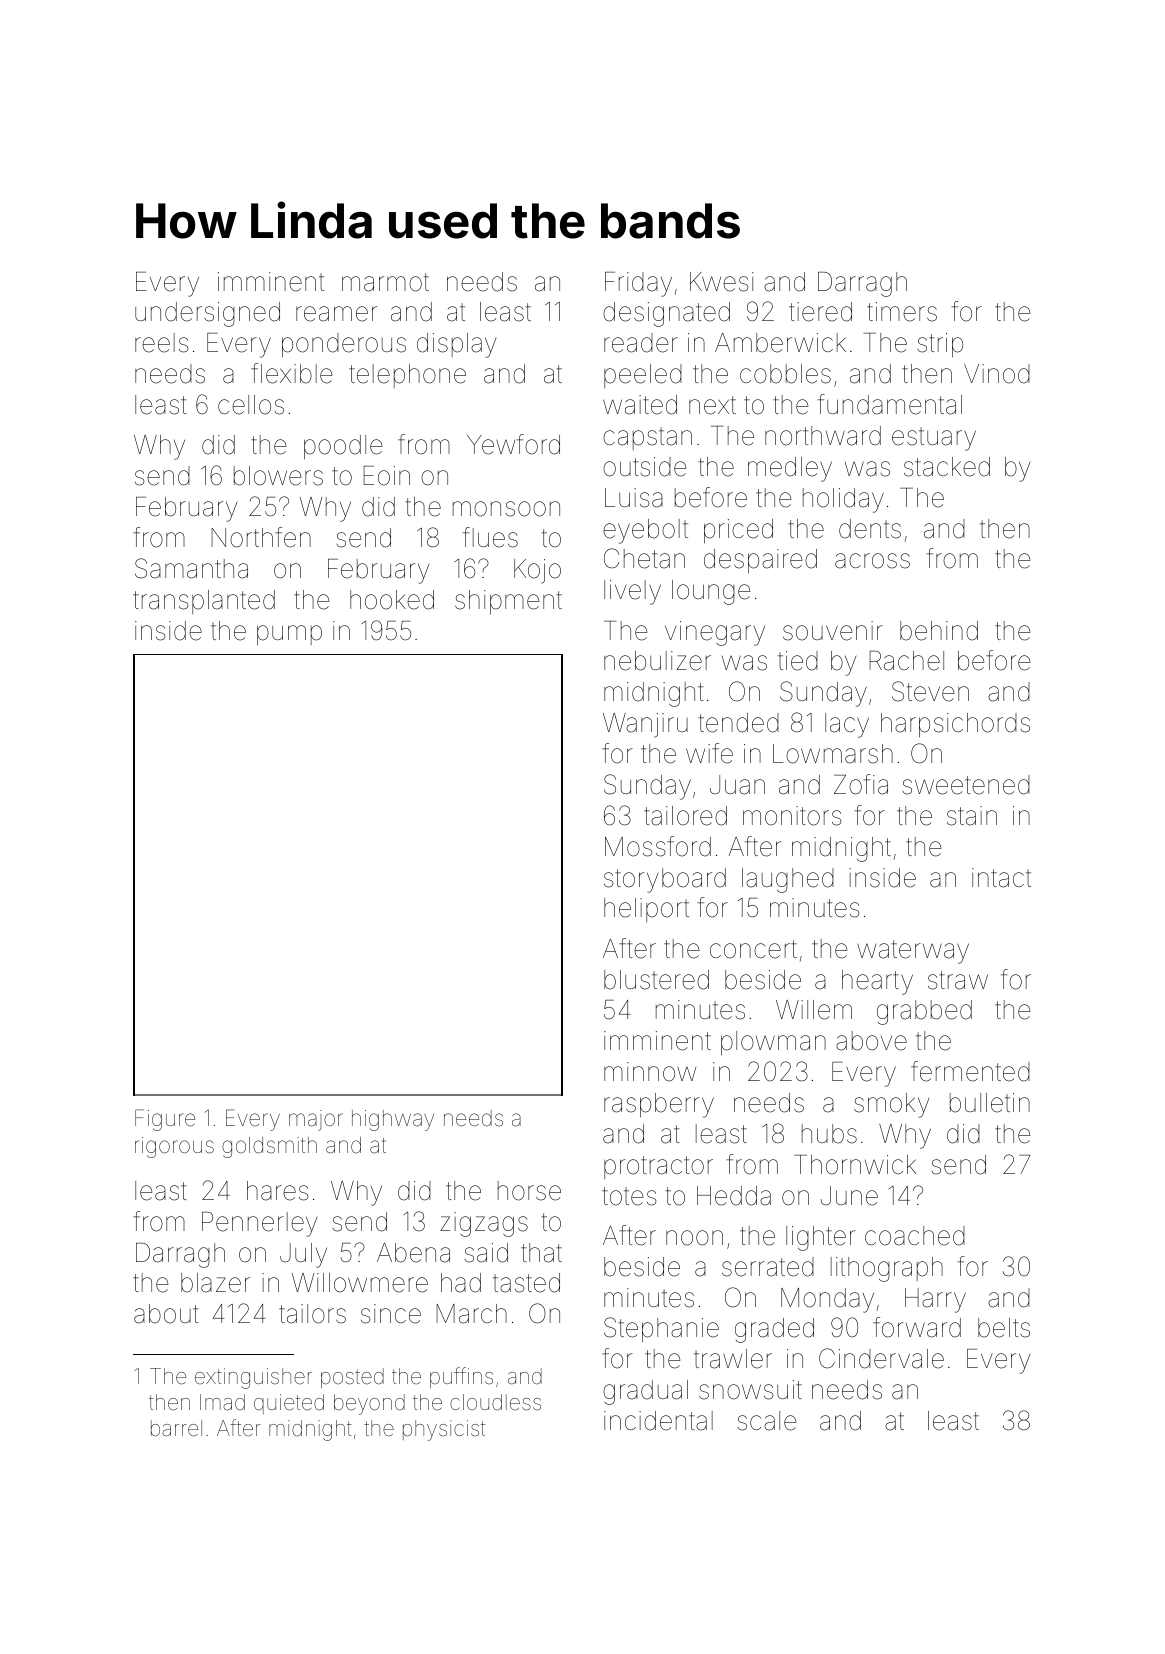 This screenshot has width=1165, height=1654. I want to click on pump, so click(289, 635).
